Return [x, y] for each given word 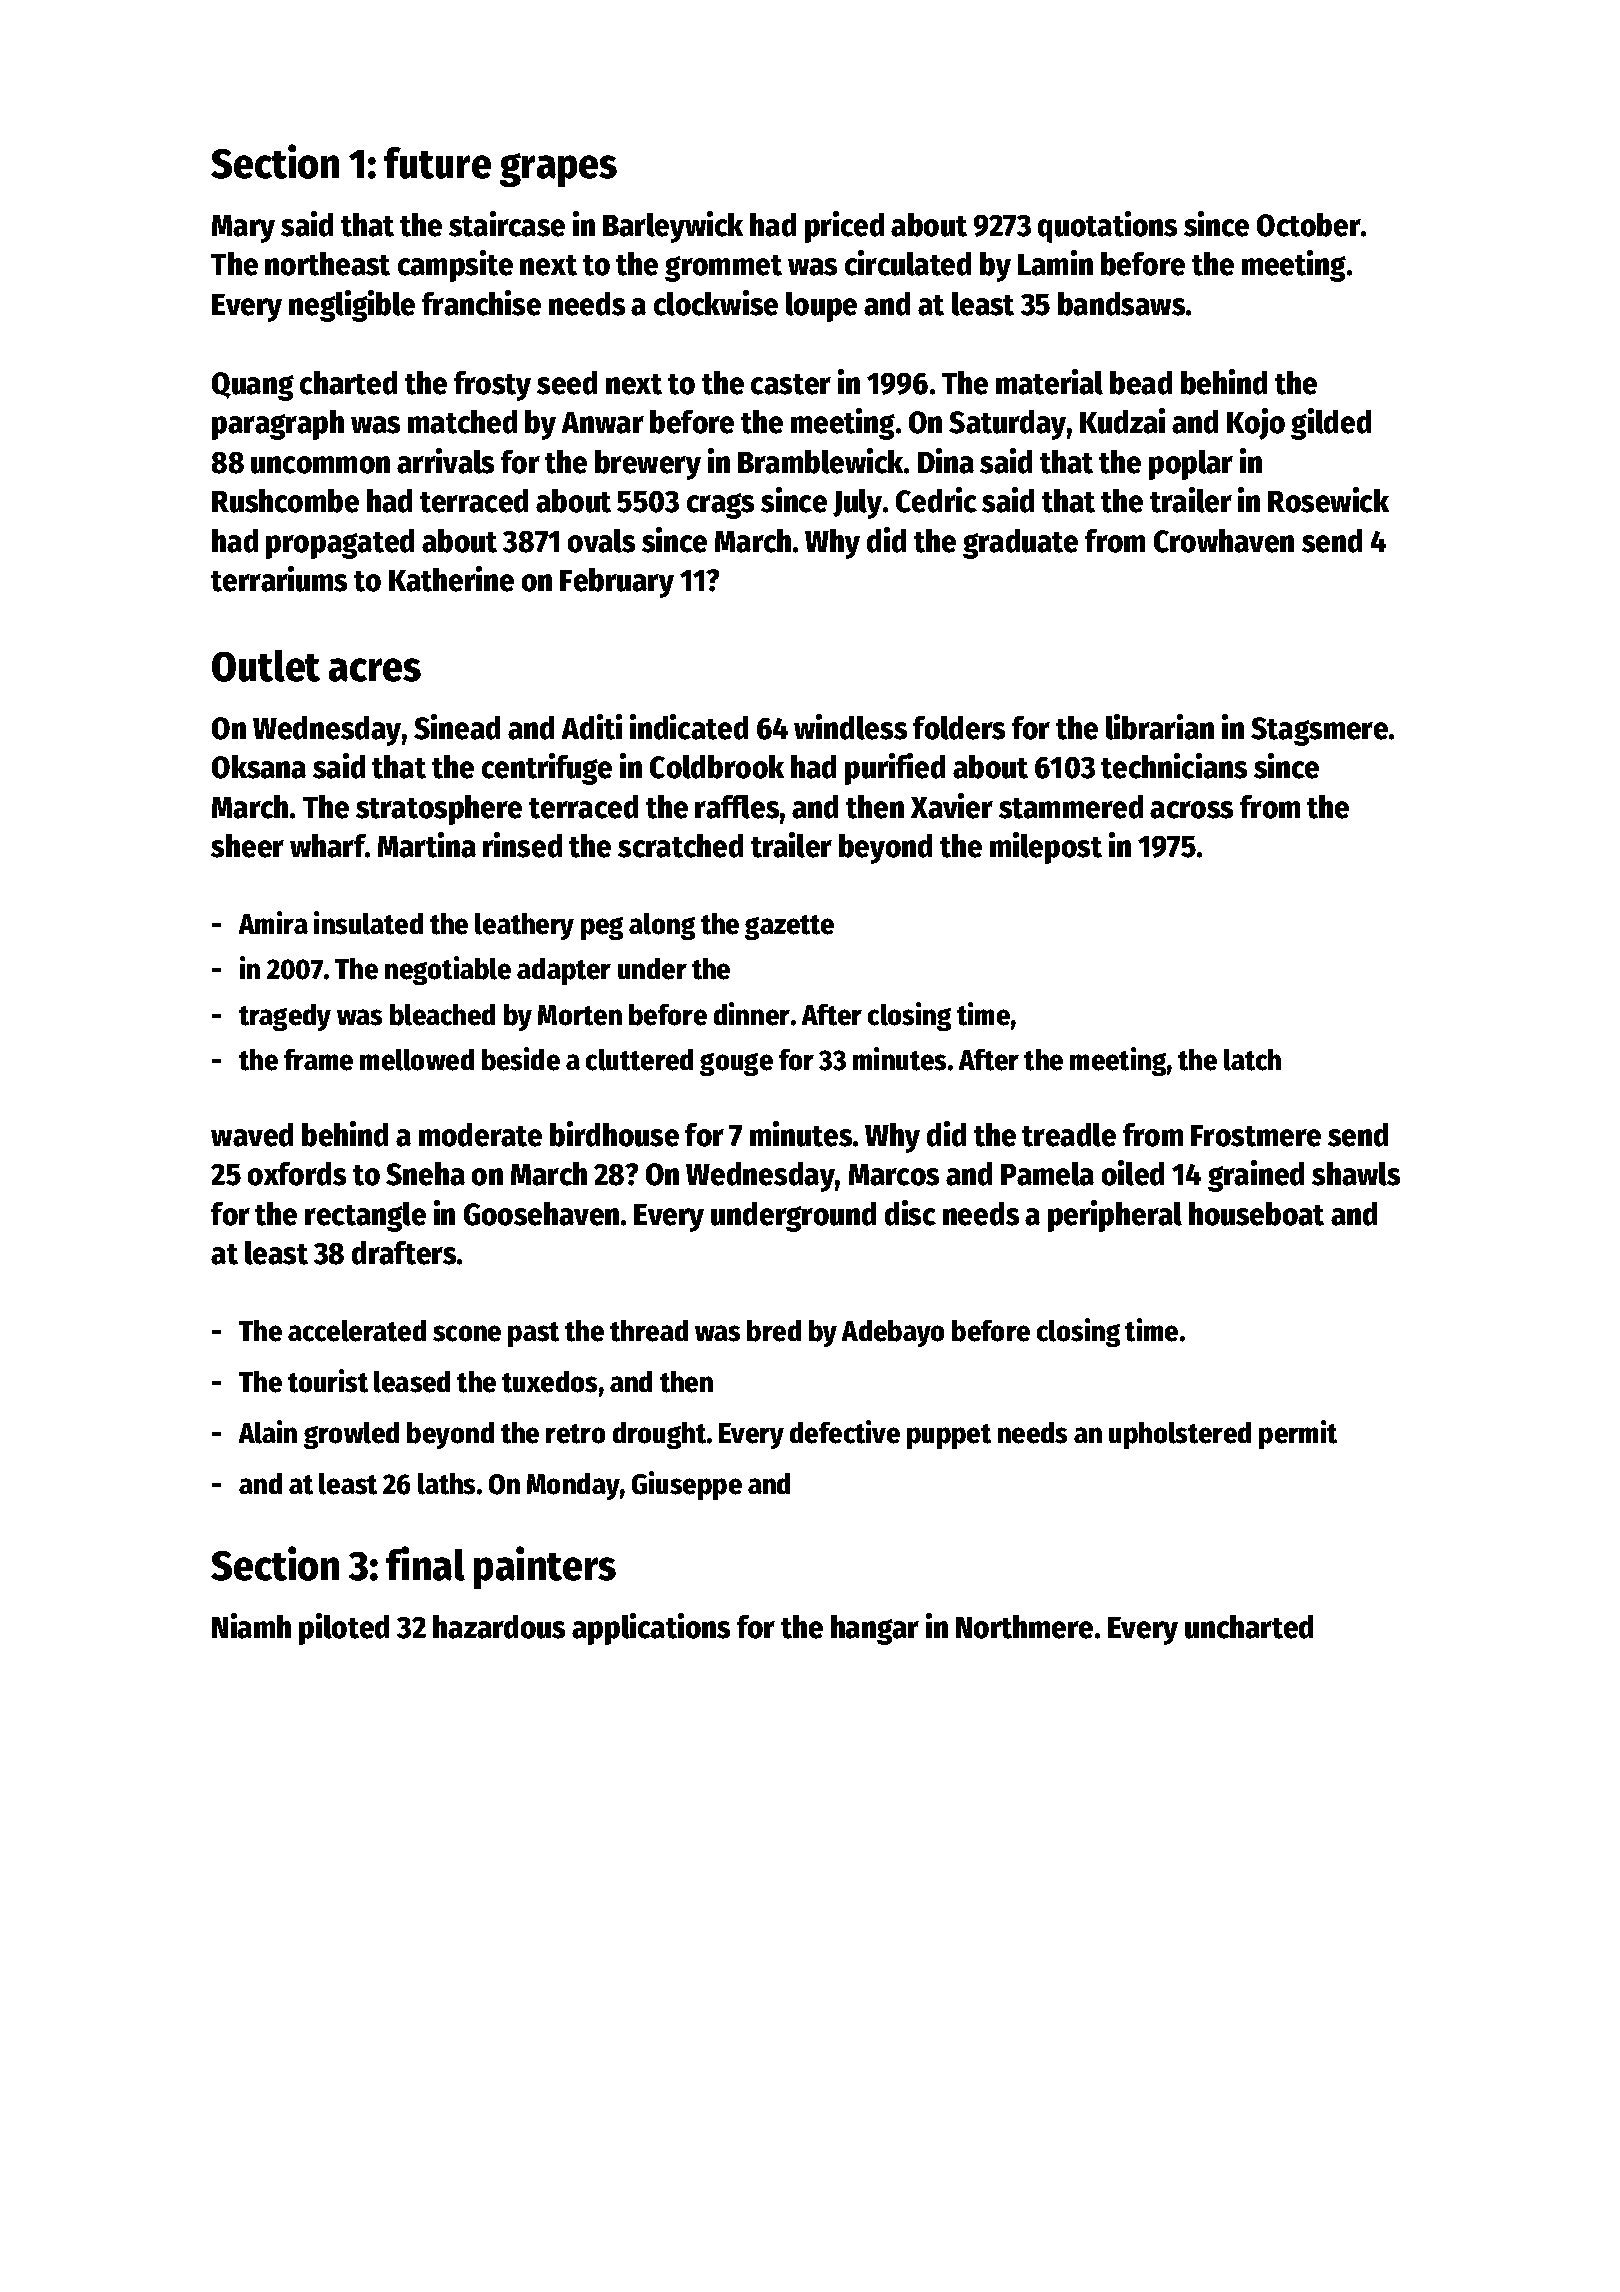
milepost [1046, 848]
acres [375, 670]
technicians [1174, 766]
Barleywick [673, 227]
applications [651, 1629]
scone [467, 1333]
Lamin [1055, 263]
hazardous [499, 1627]
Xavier [952, 806]
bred [774, 1331]
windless [850, 727]
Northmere [1024, 1627]
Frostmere [1256, 1136]
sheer [247, 846]
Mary [243, 229]
